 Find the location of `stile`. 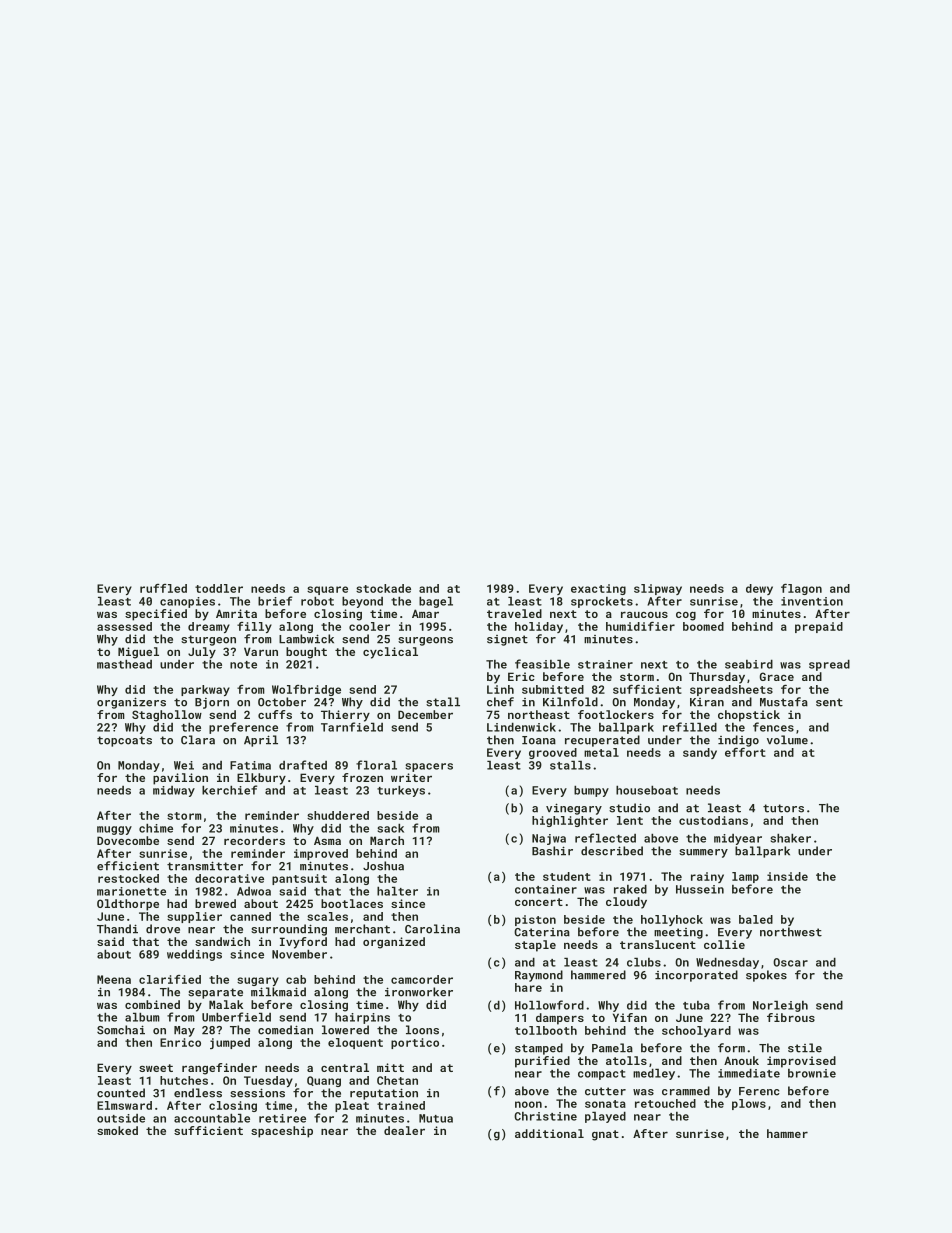

stile is located at coordinates (805, 1048).
